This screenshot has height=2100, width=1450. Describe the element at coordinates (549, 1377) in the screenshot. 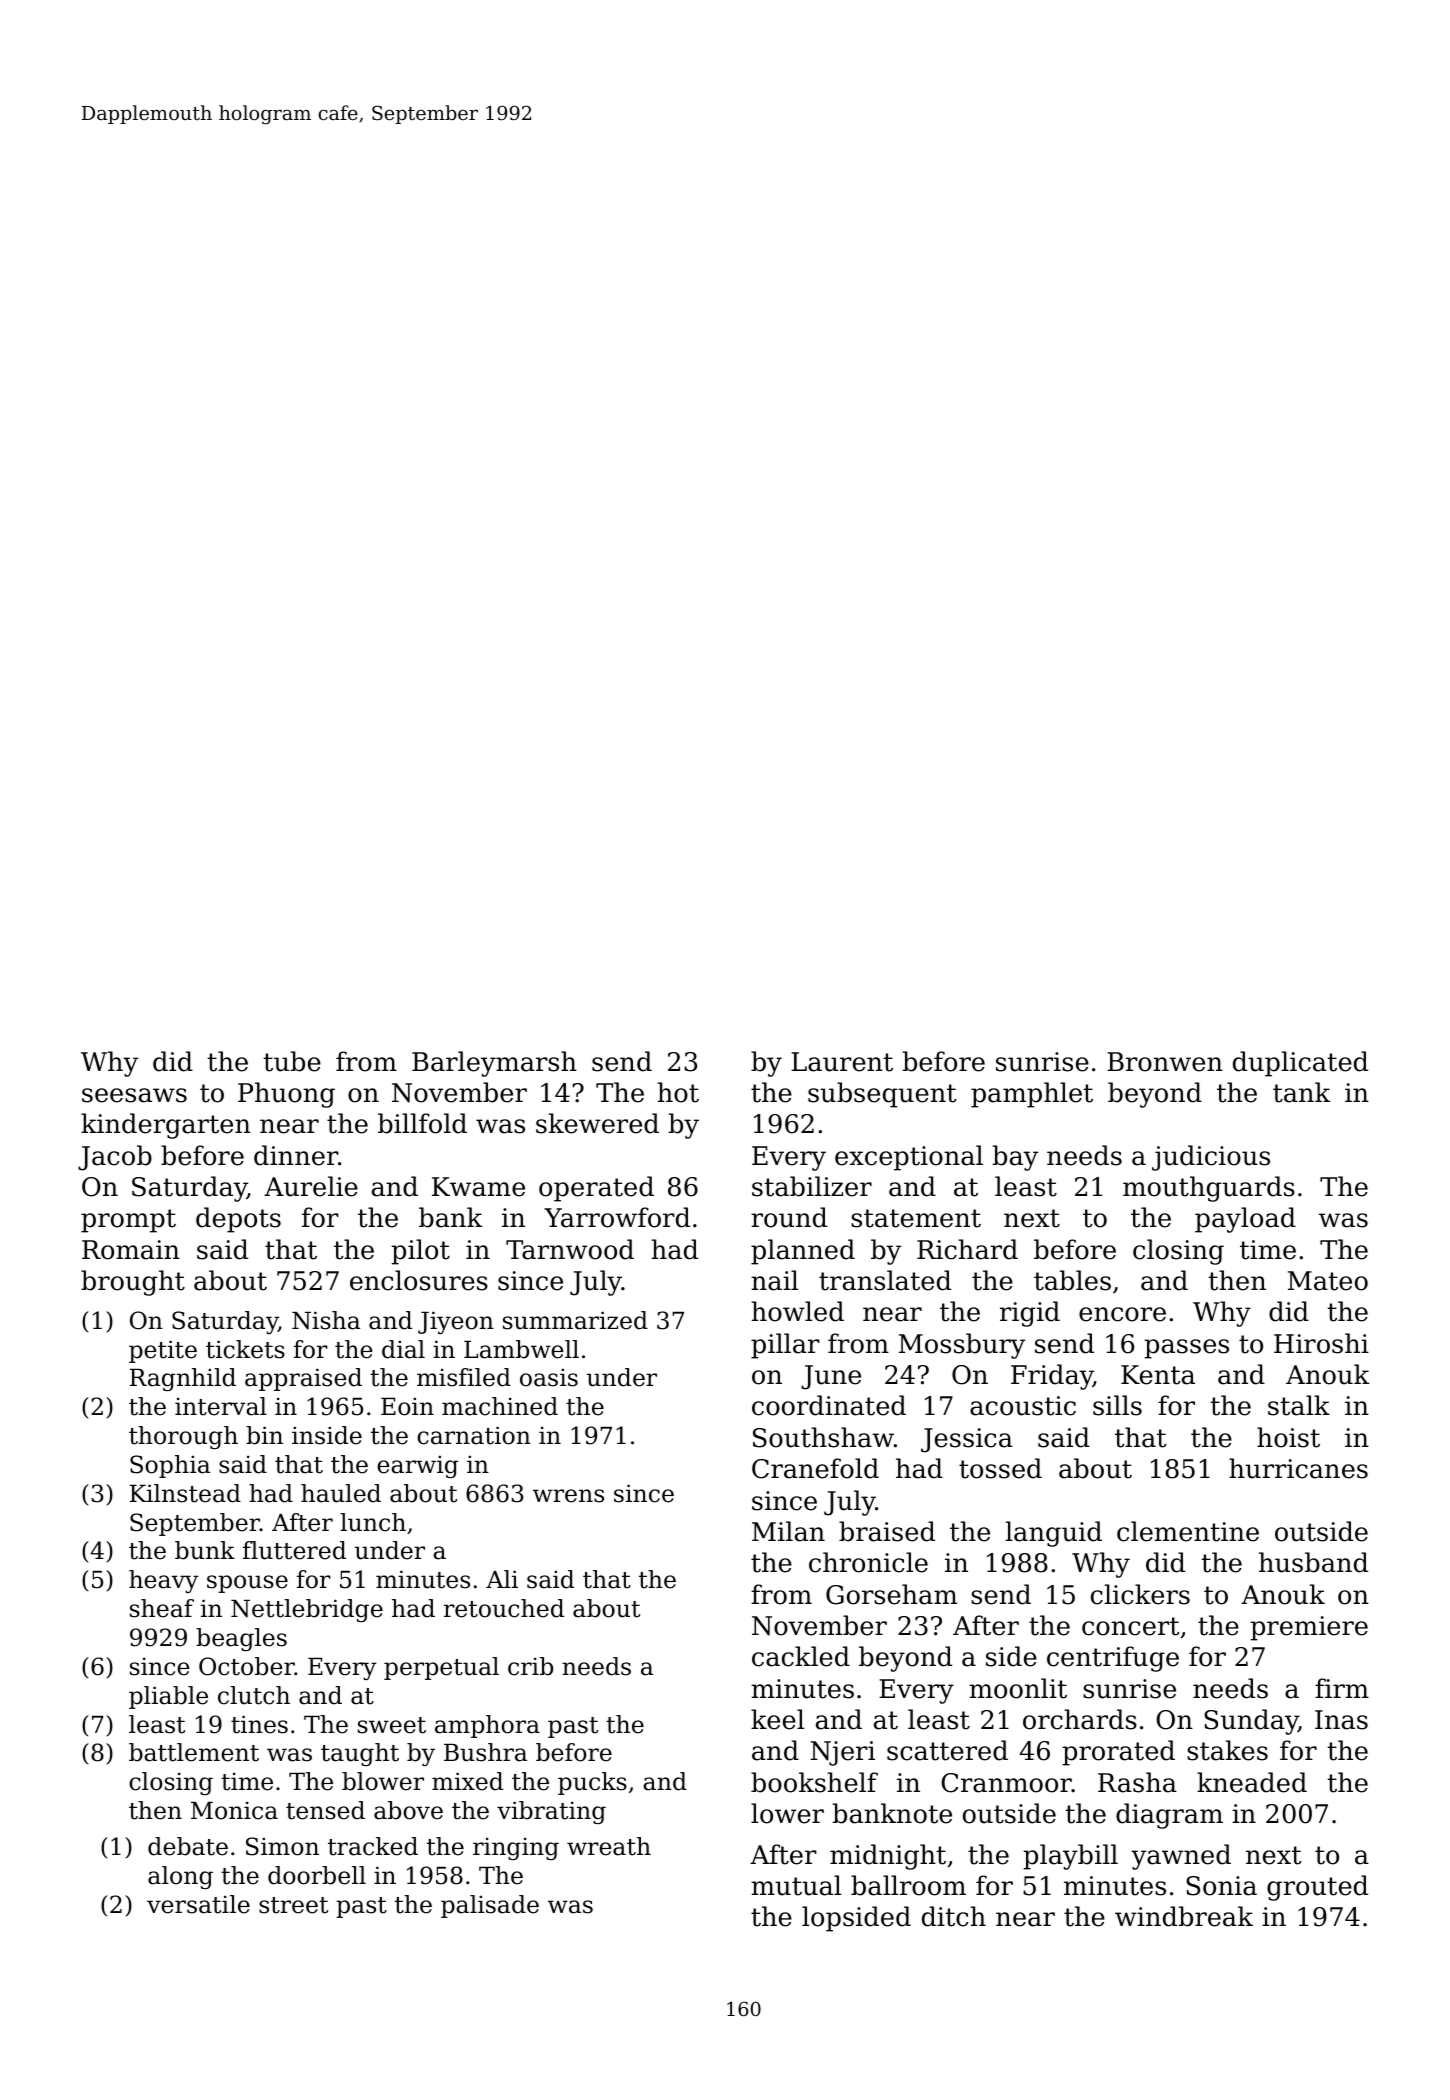

I see `oasis` at that location.
